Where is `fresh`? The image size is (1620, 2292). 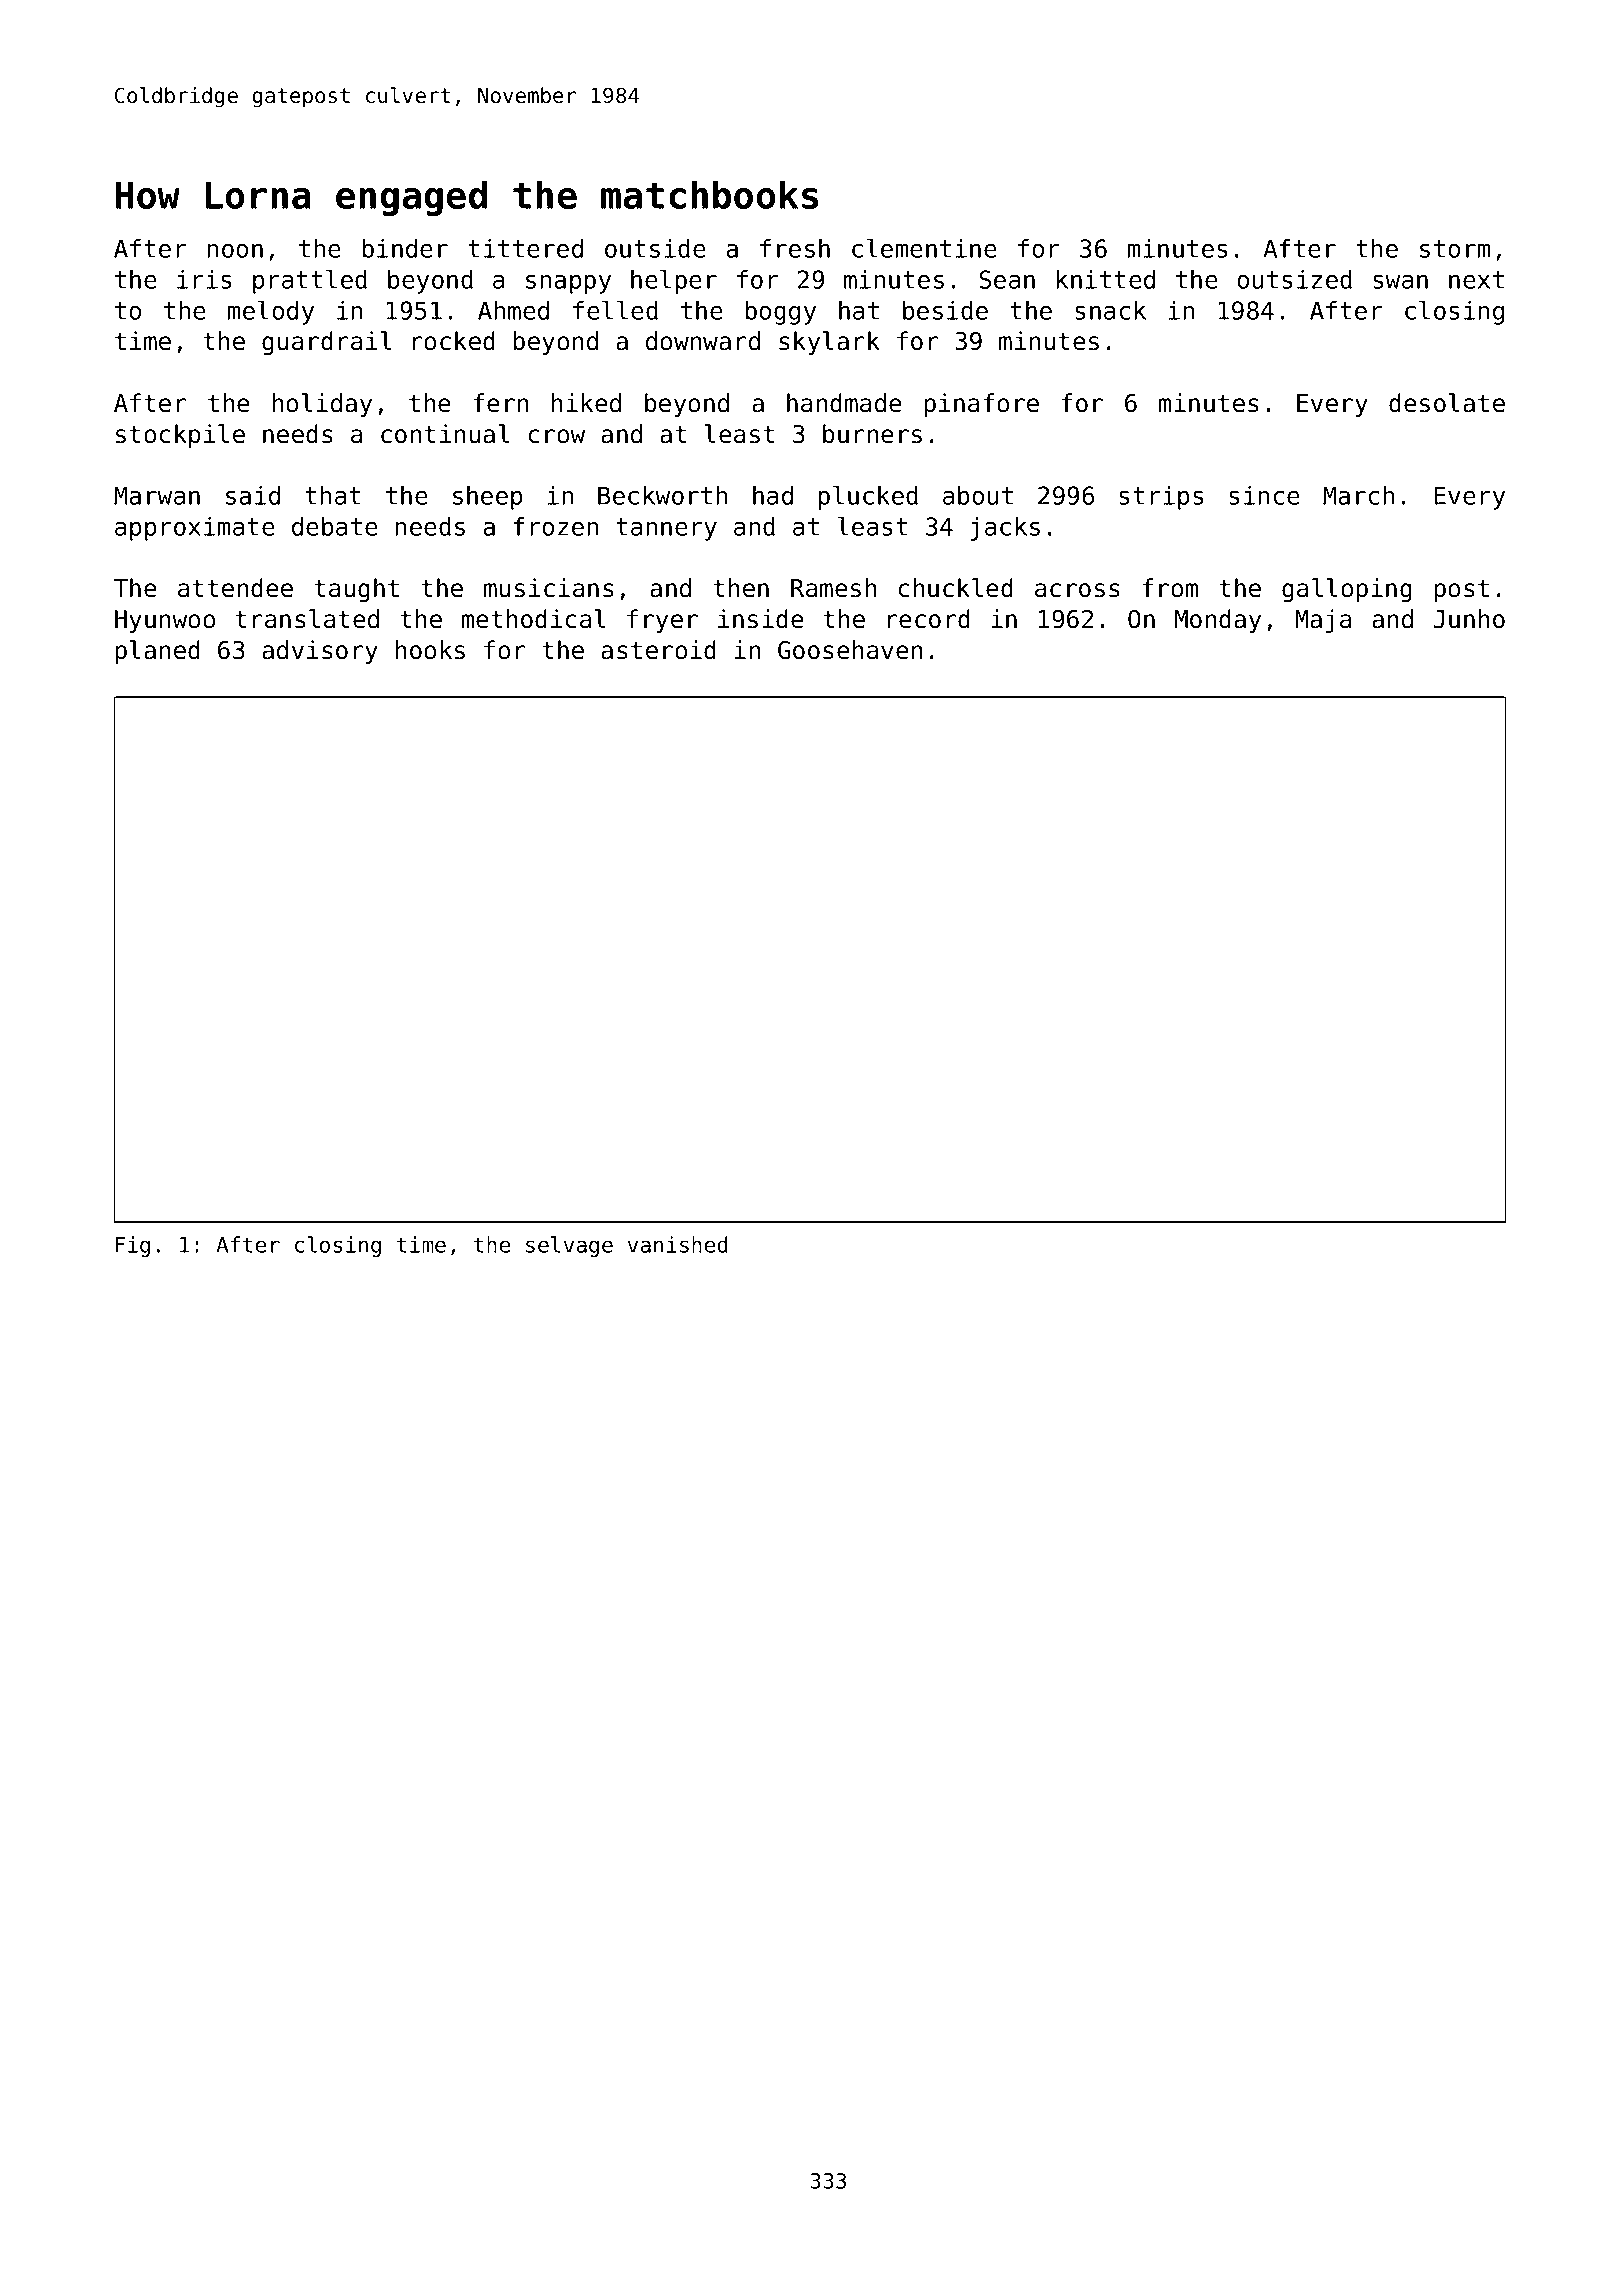
fresh is located at coordinates (795, 248).
